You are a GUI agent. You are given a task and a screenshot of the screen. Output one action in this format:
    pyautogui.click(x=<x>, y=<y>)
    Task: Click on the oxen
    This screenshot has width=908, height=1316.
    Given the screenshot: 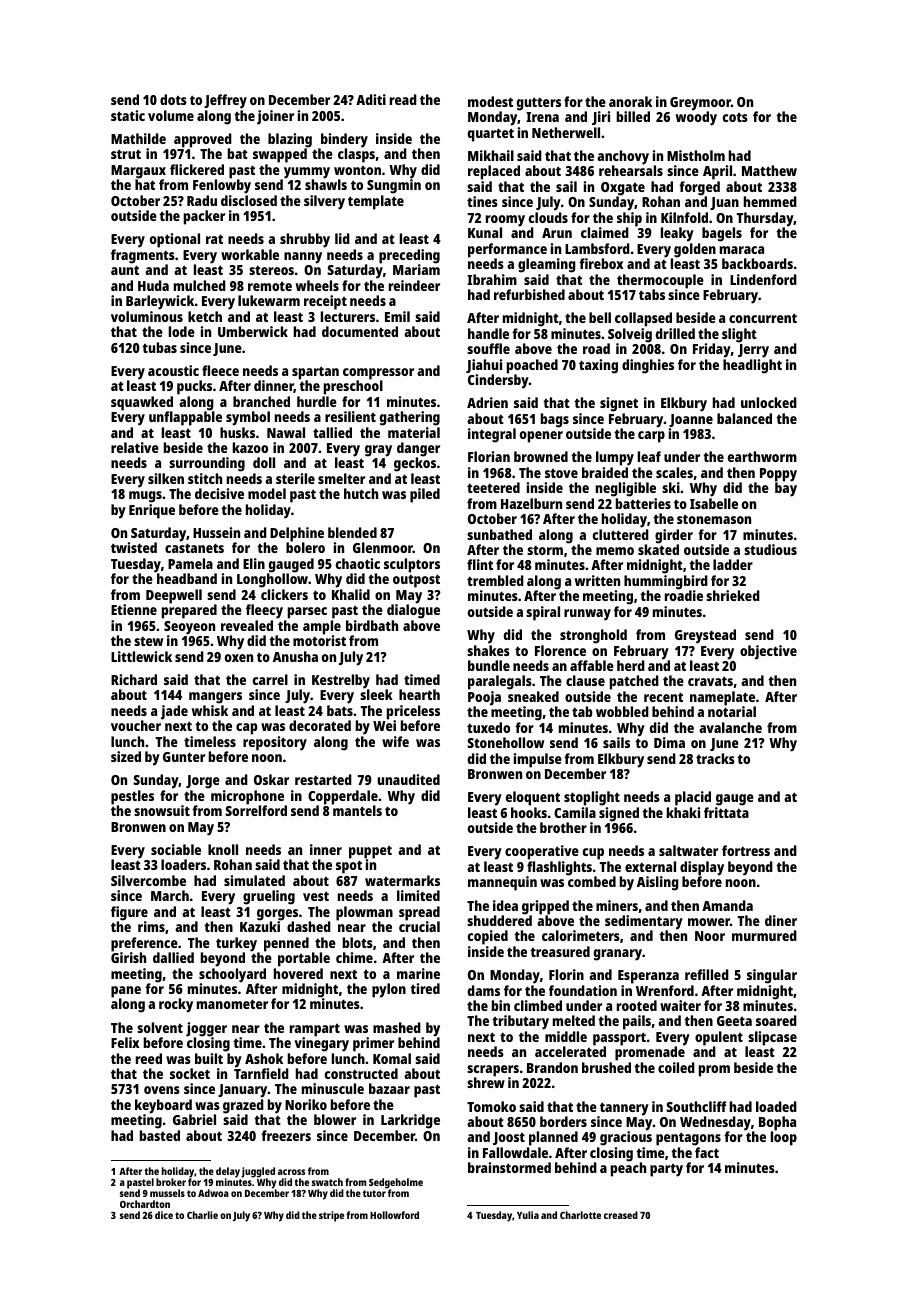 What is the action you would take?
    pyautogui.click(x=239, y=658)
